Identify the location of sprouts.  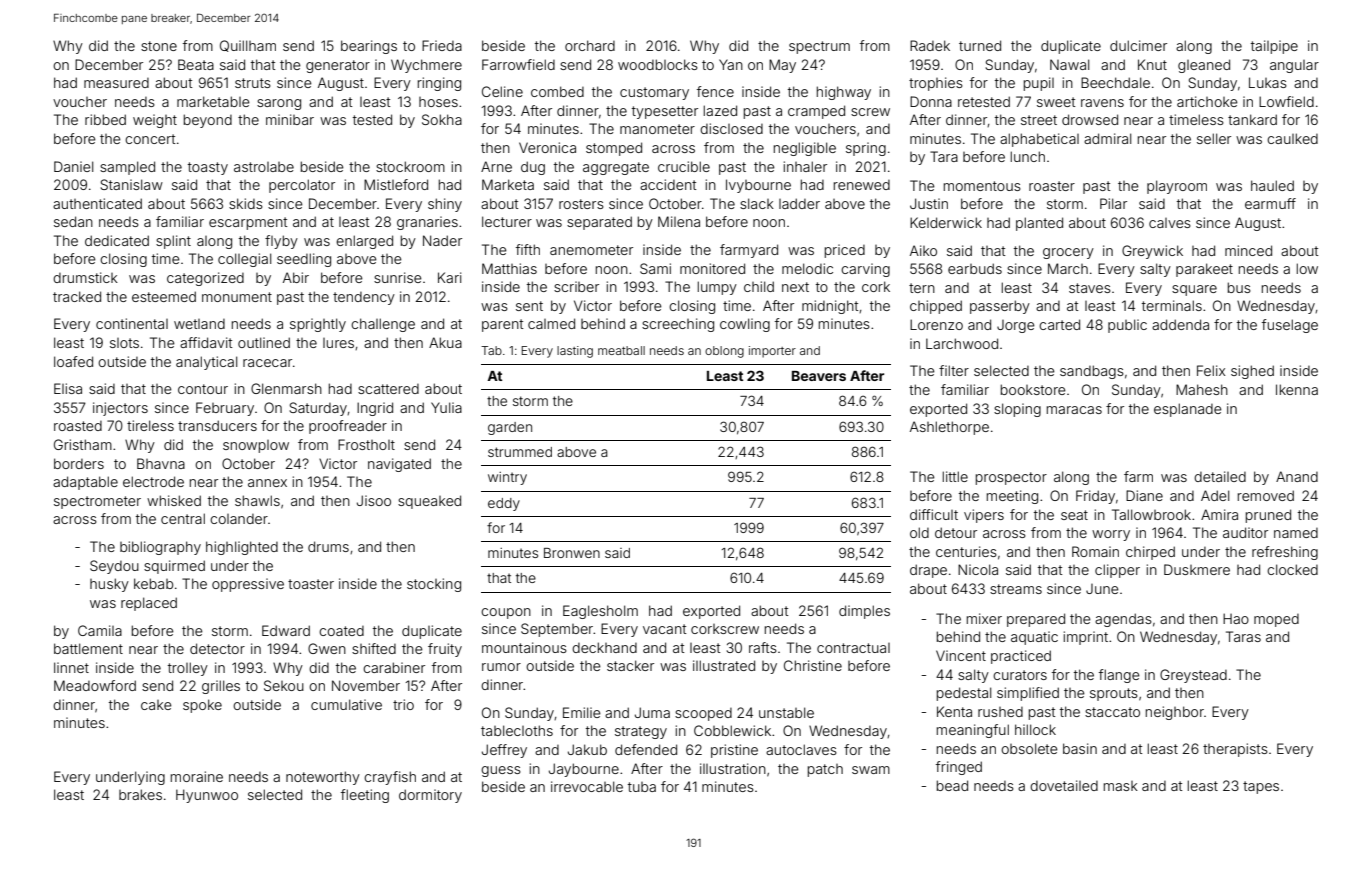
(1114, 694).
